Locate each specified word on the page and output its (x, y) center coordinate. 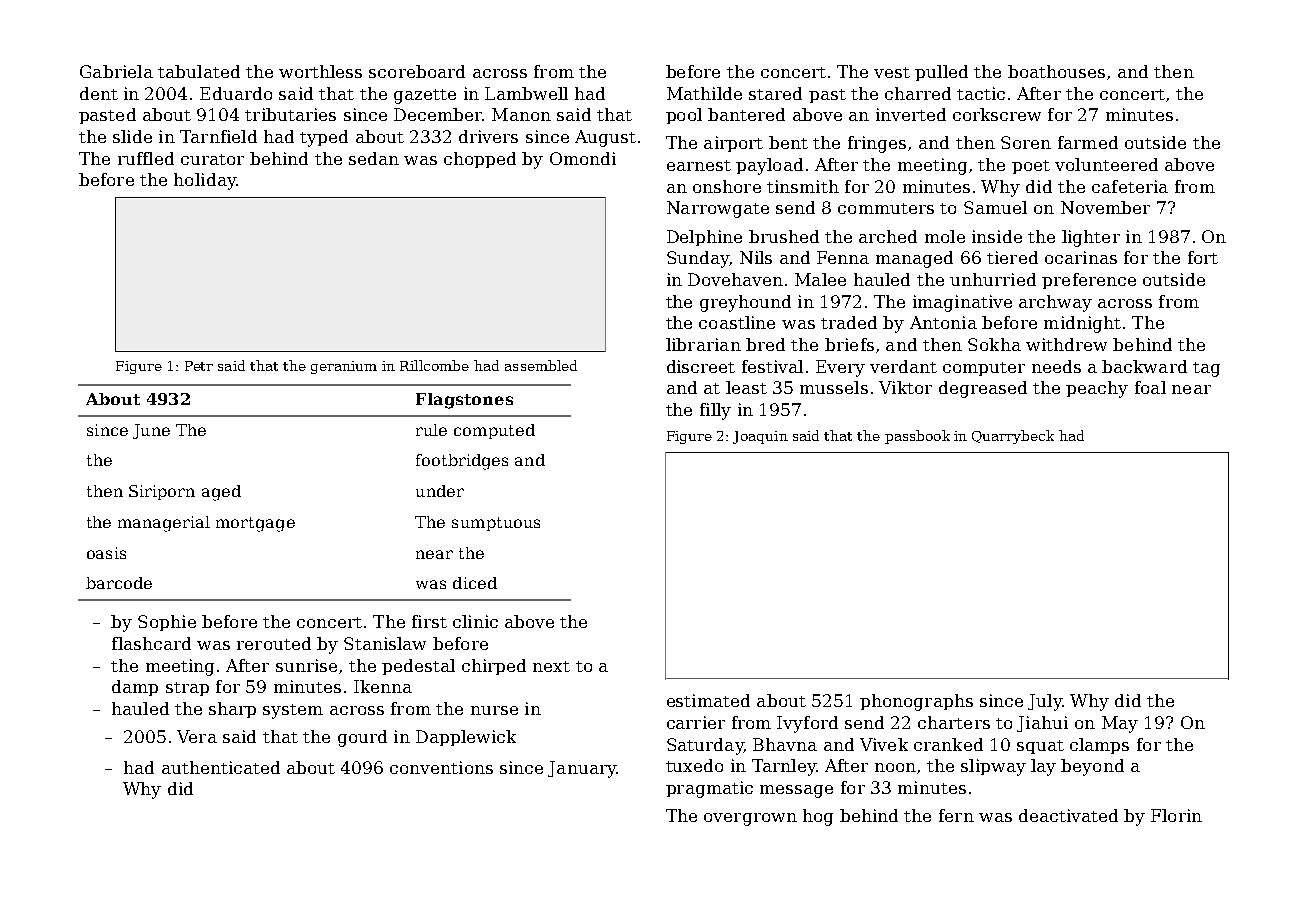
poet (1031, 167)
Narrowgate (718, 209)
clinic (475, 621)
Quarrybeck (1013, 437)
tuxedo (694, 765)
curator (212, 159)
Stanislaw (385, 643)
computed (494, 431)
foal (1150, 387)
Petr (199, 366)
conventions (441, 767)
